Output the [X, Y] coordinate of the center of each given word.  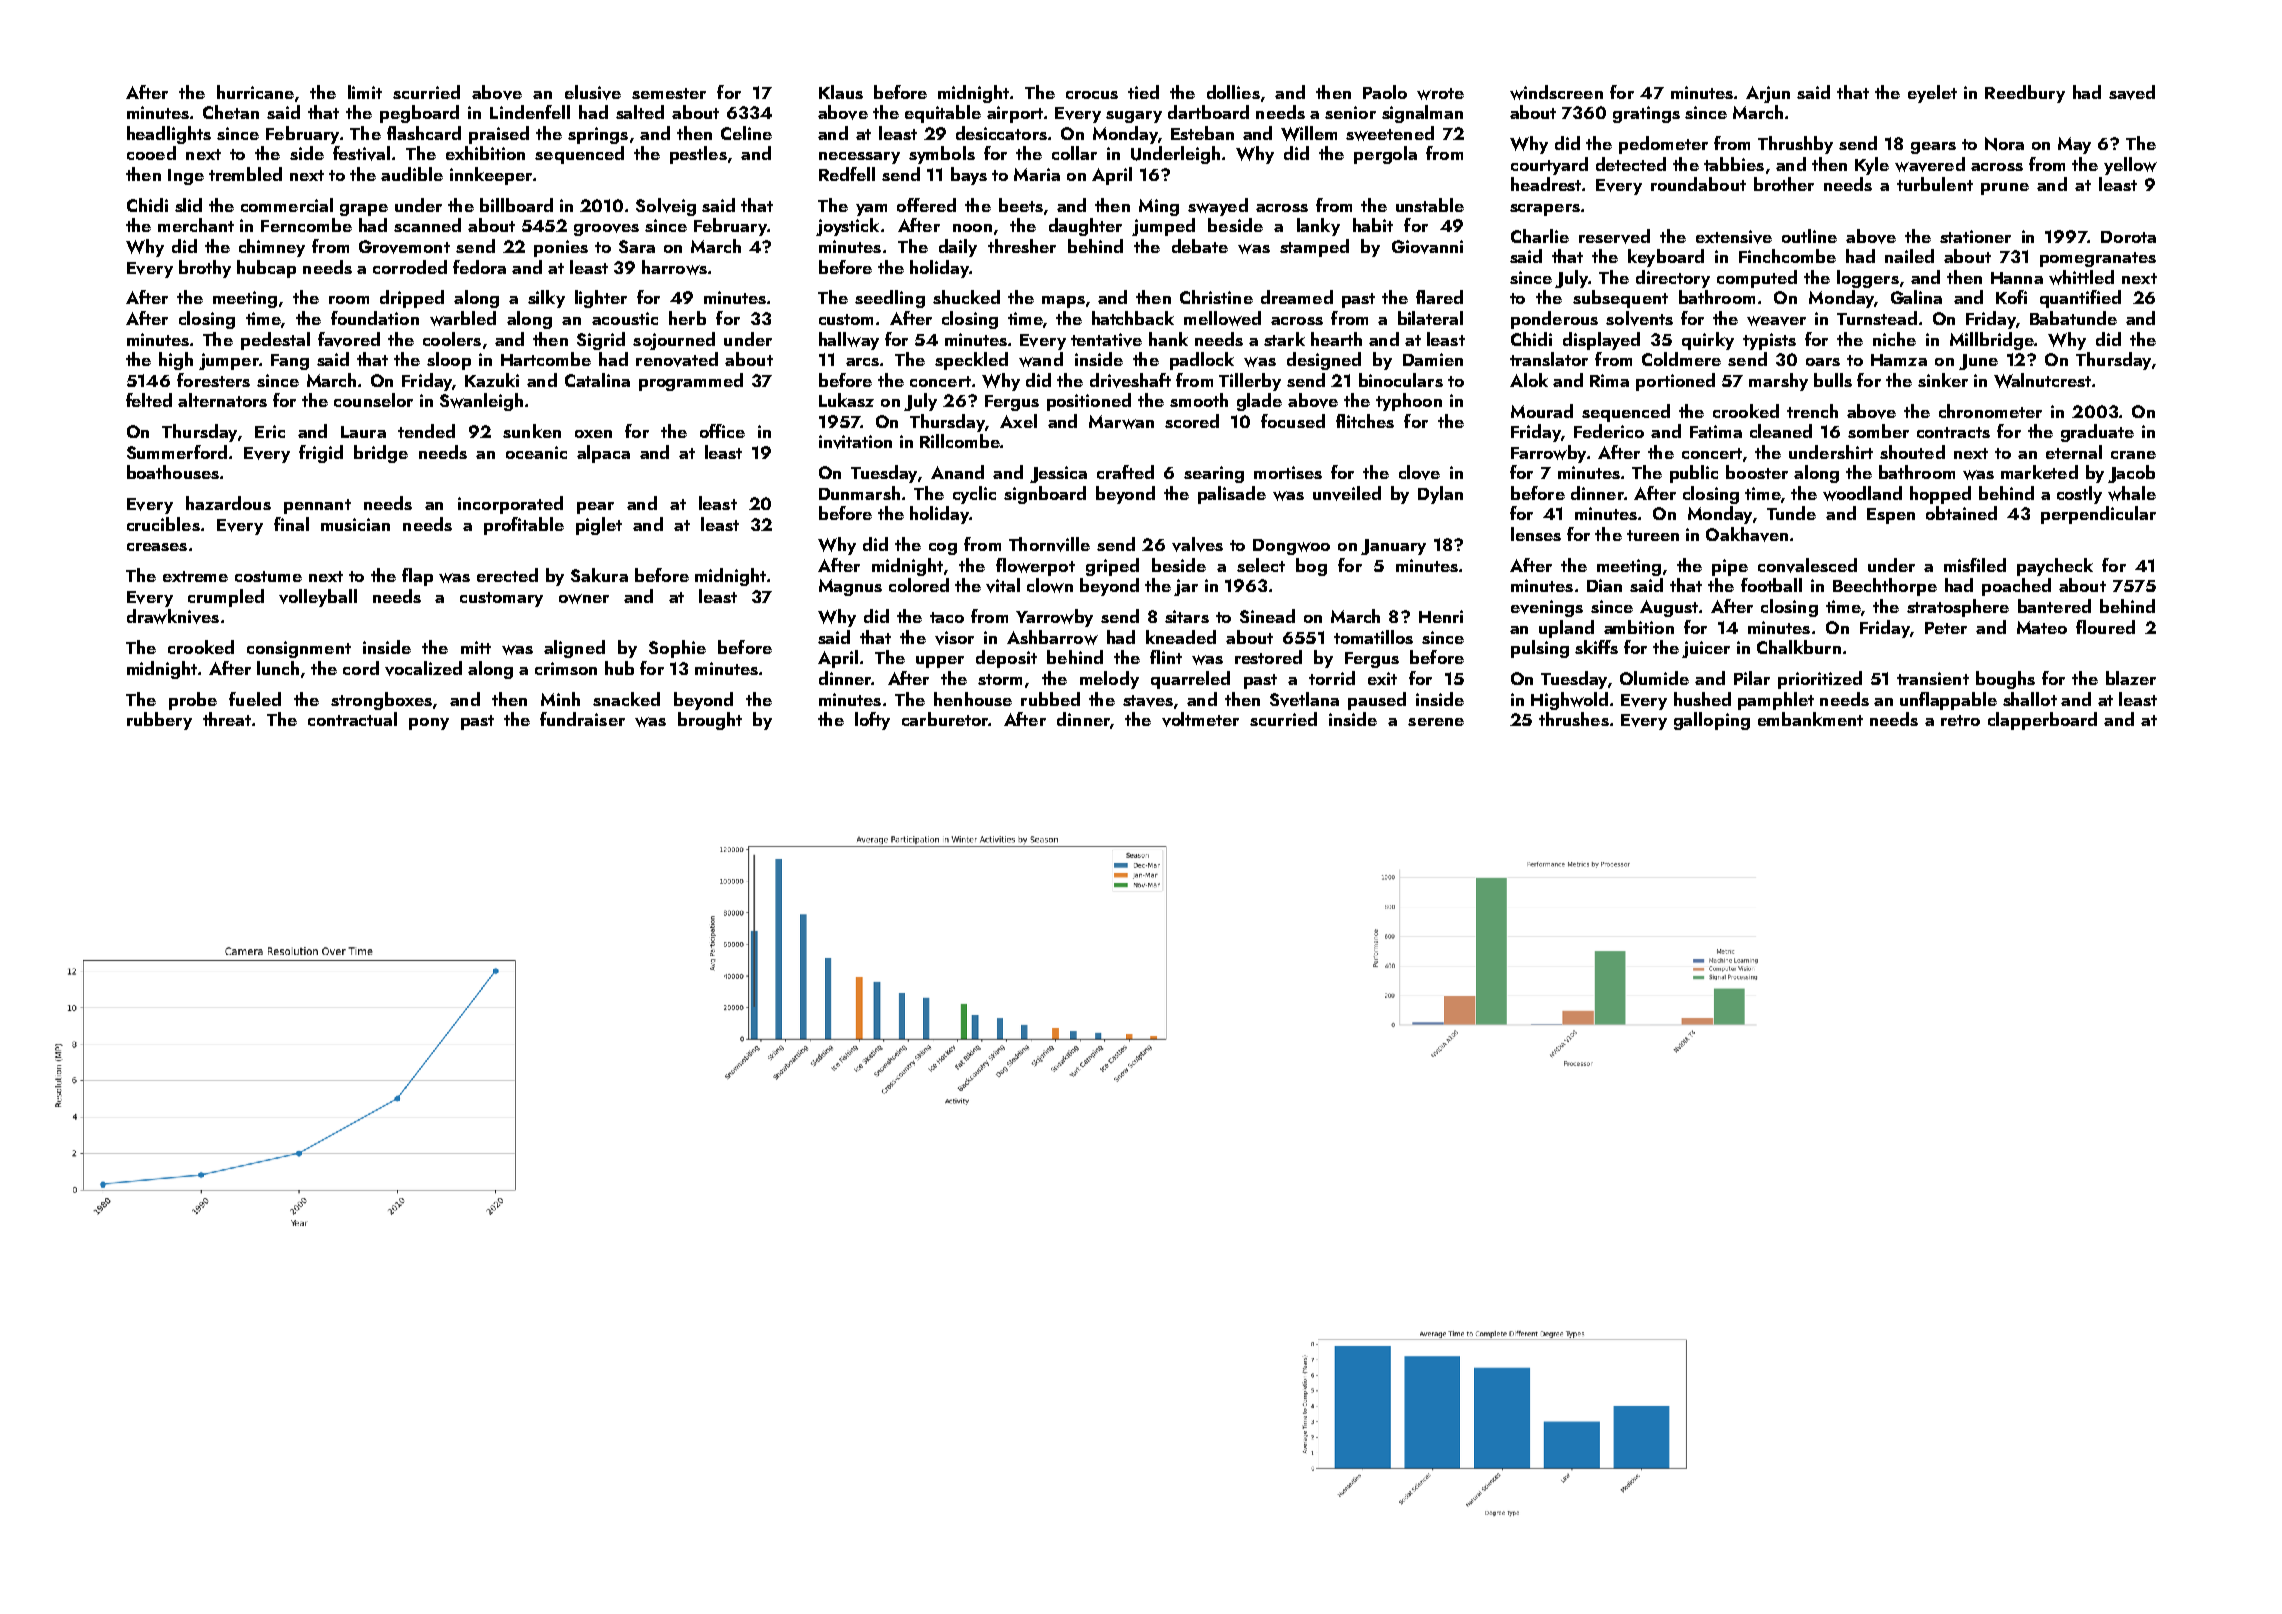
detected [1631, 164]
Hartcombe [546, 359]
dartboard [1208, 112]
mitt [476, 647]
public [1694, 474]
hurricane [255, 92]
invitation [855, 442]
